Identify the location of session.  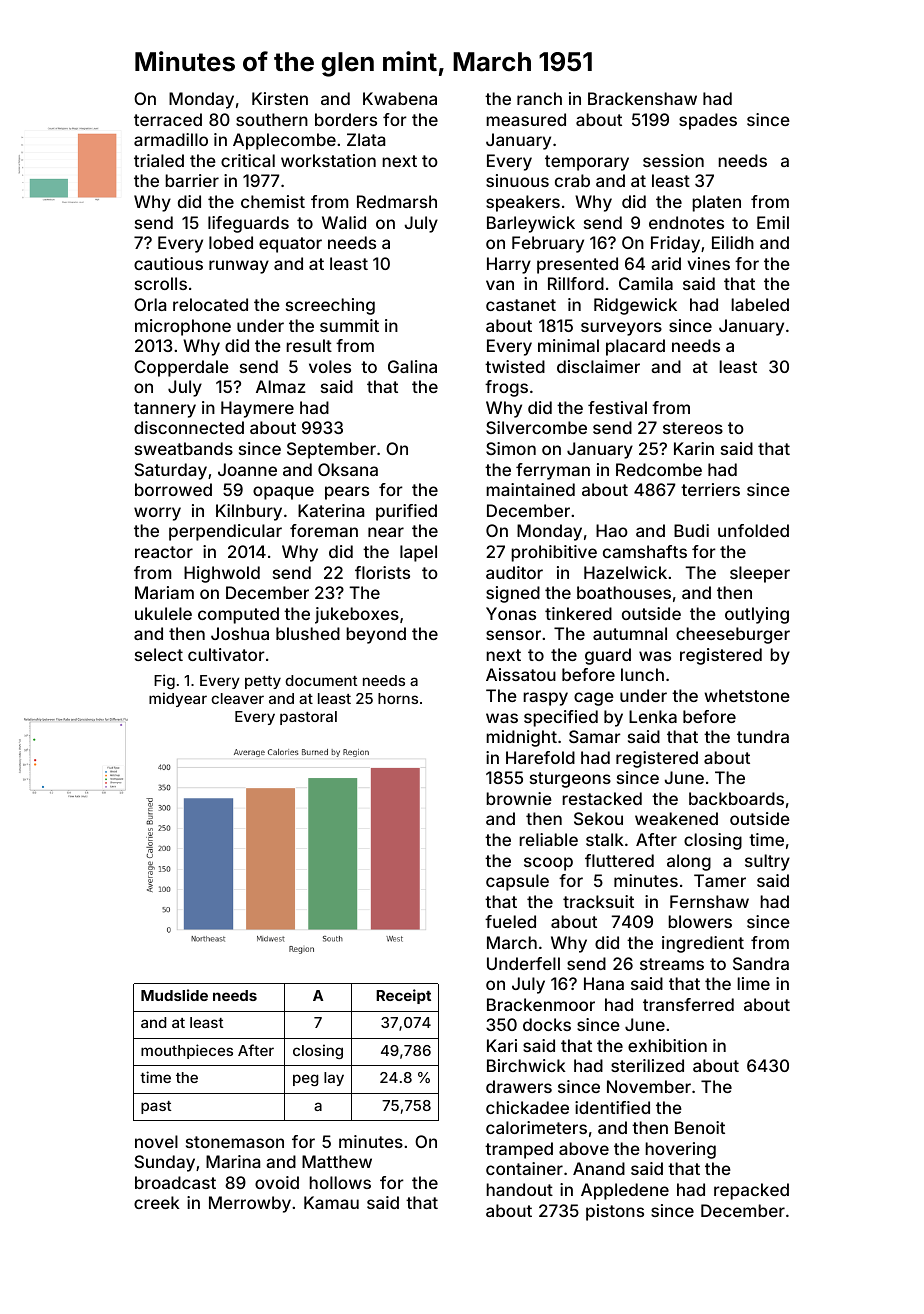
(673, 160).
